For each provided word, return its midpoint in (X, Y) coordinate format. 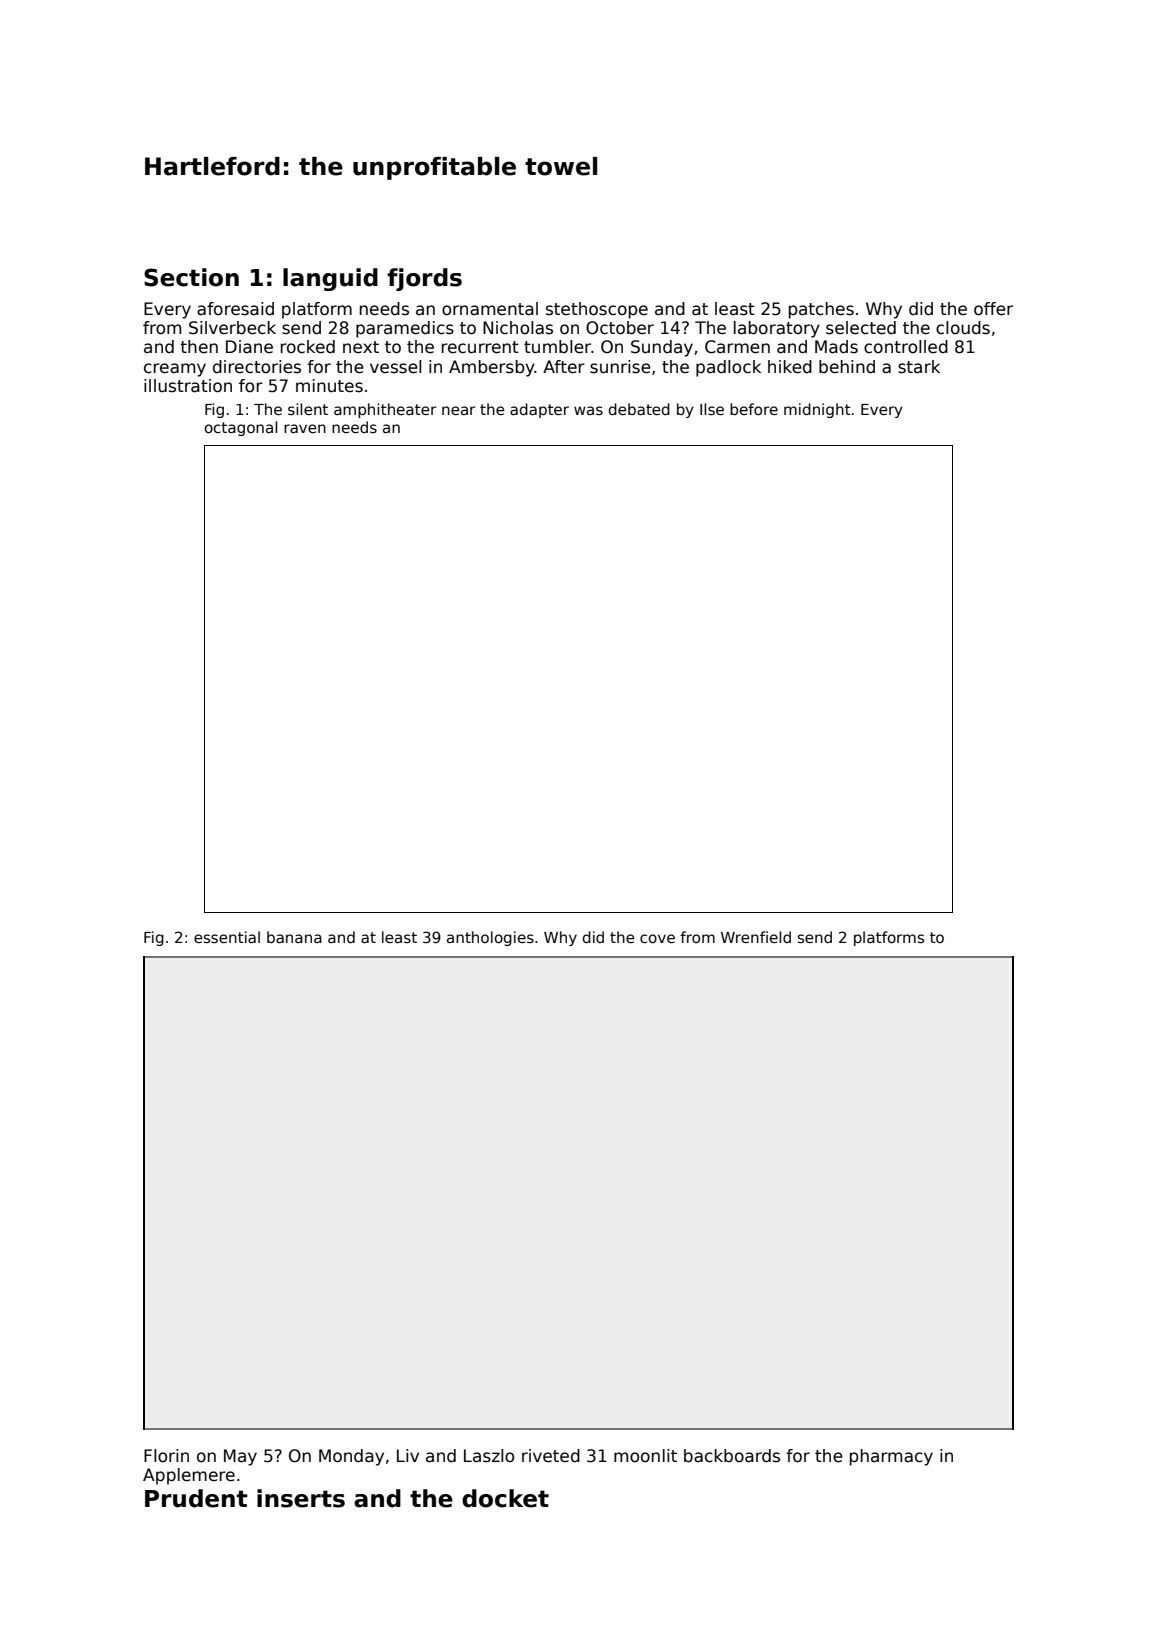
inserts (301, 1498)
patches (821, 310)
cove (657, 938)
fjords (424, 279)
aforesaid (235, 309)
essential (227, 937)
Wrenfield (756, 937)
